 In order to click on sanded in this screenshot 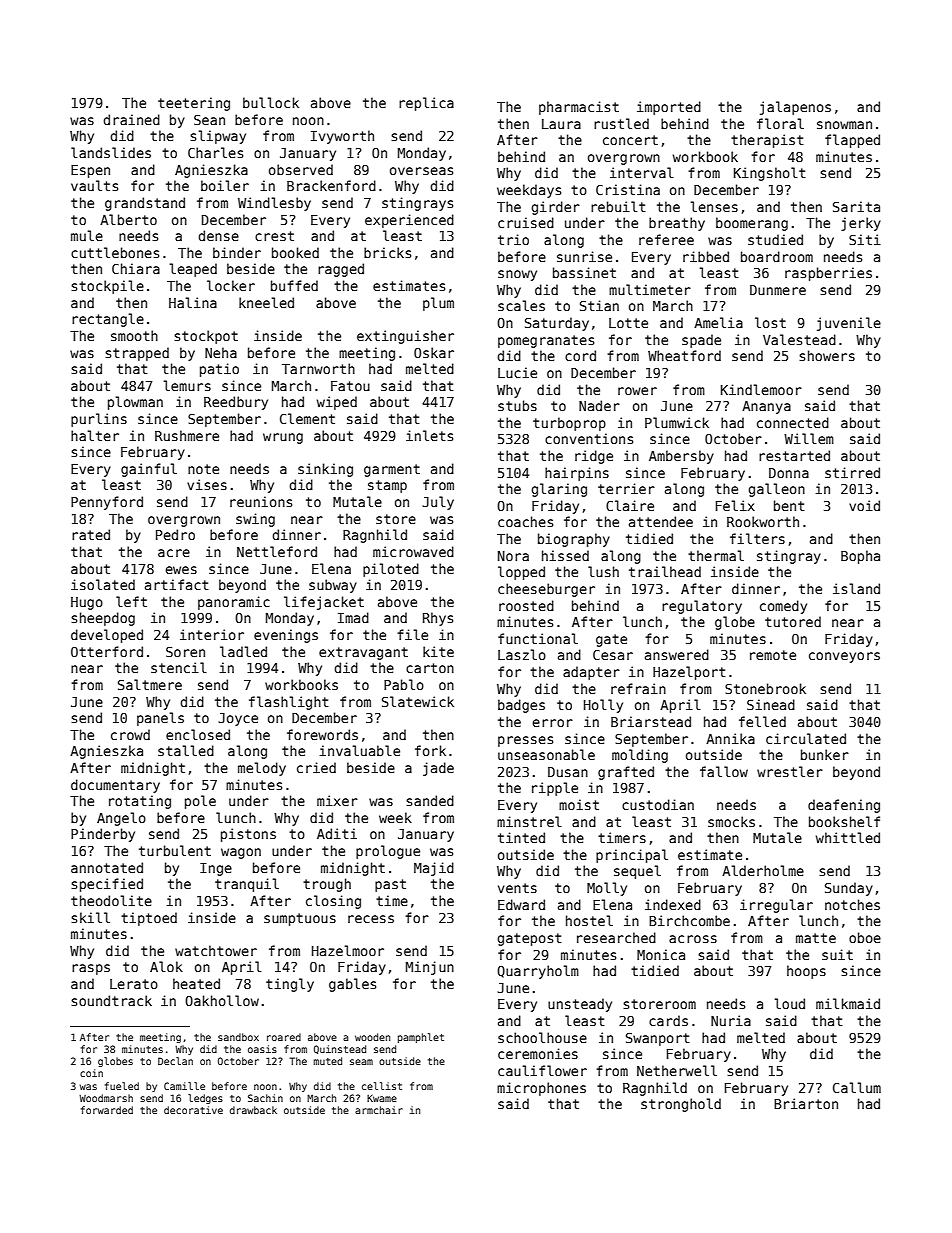, I will do `click(430, 800)`.
